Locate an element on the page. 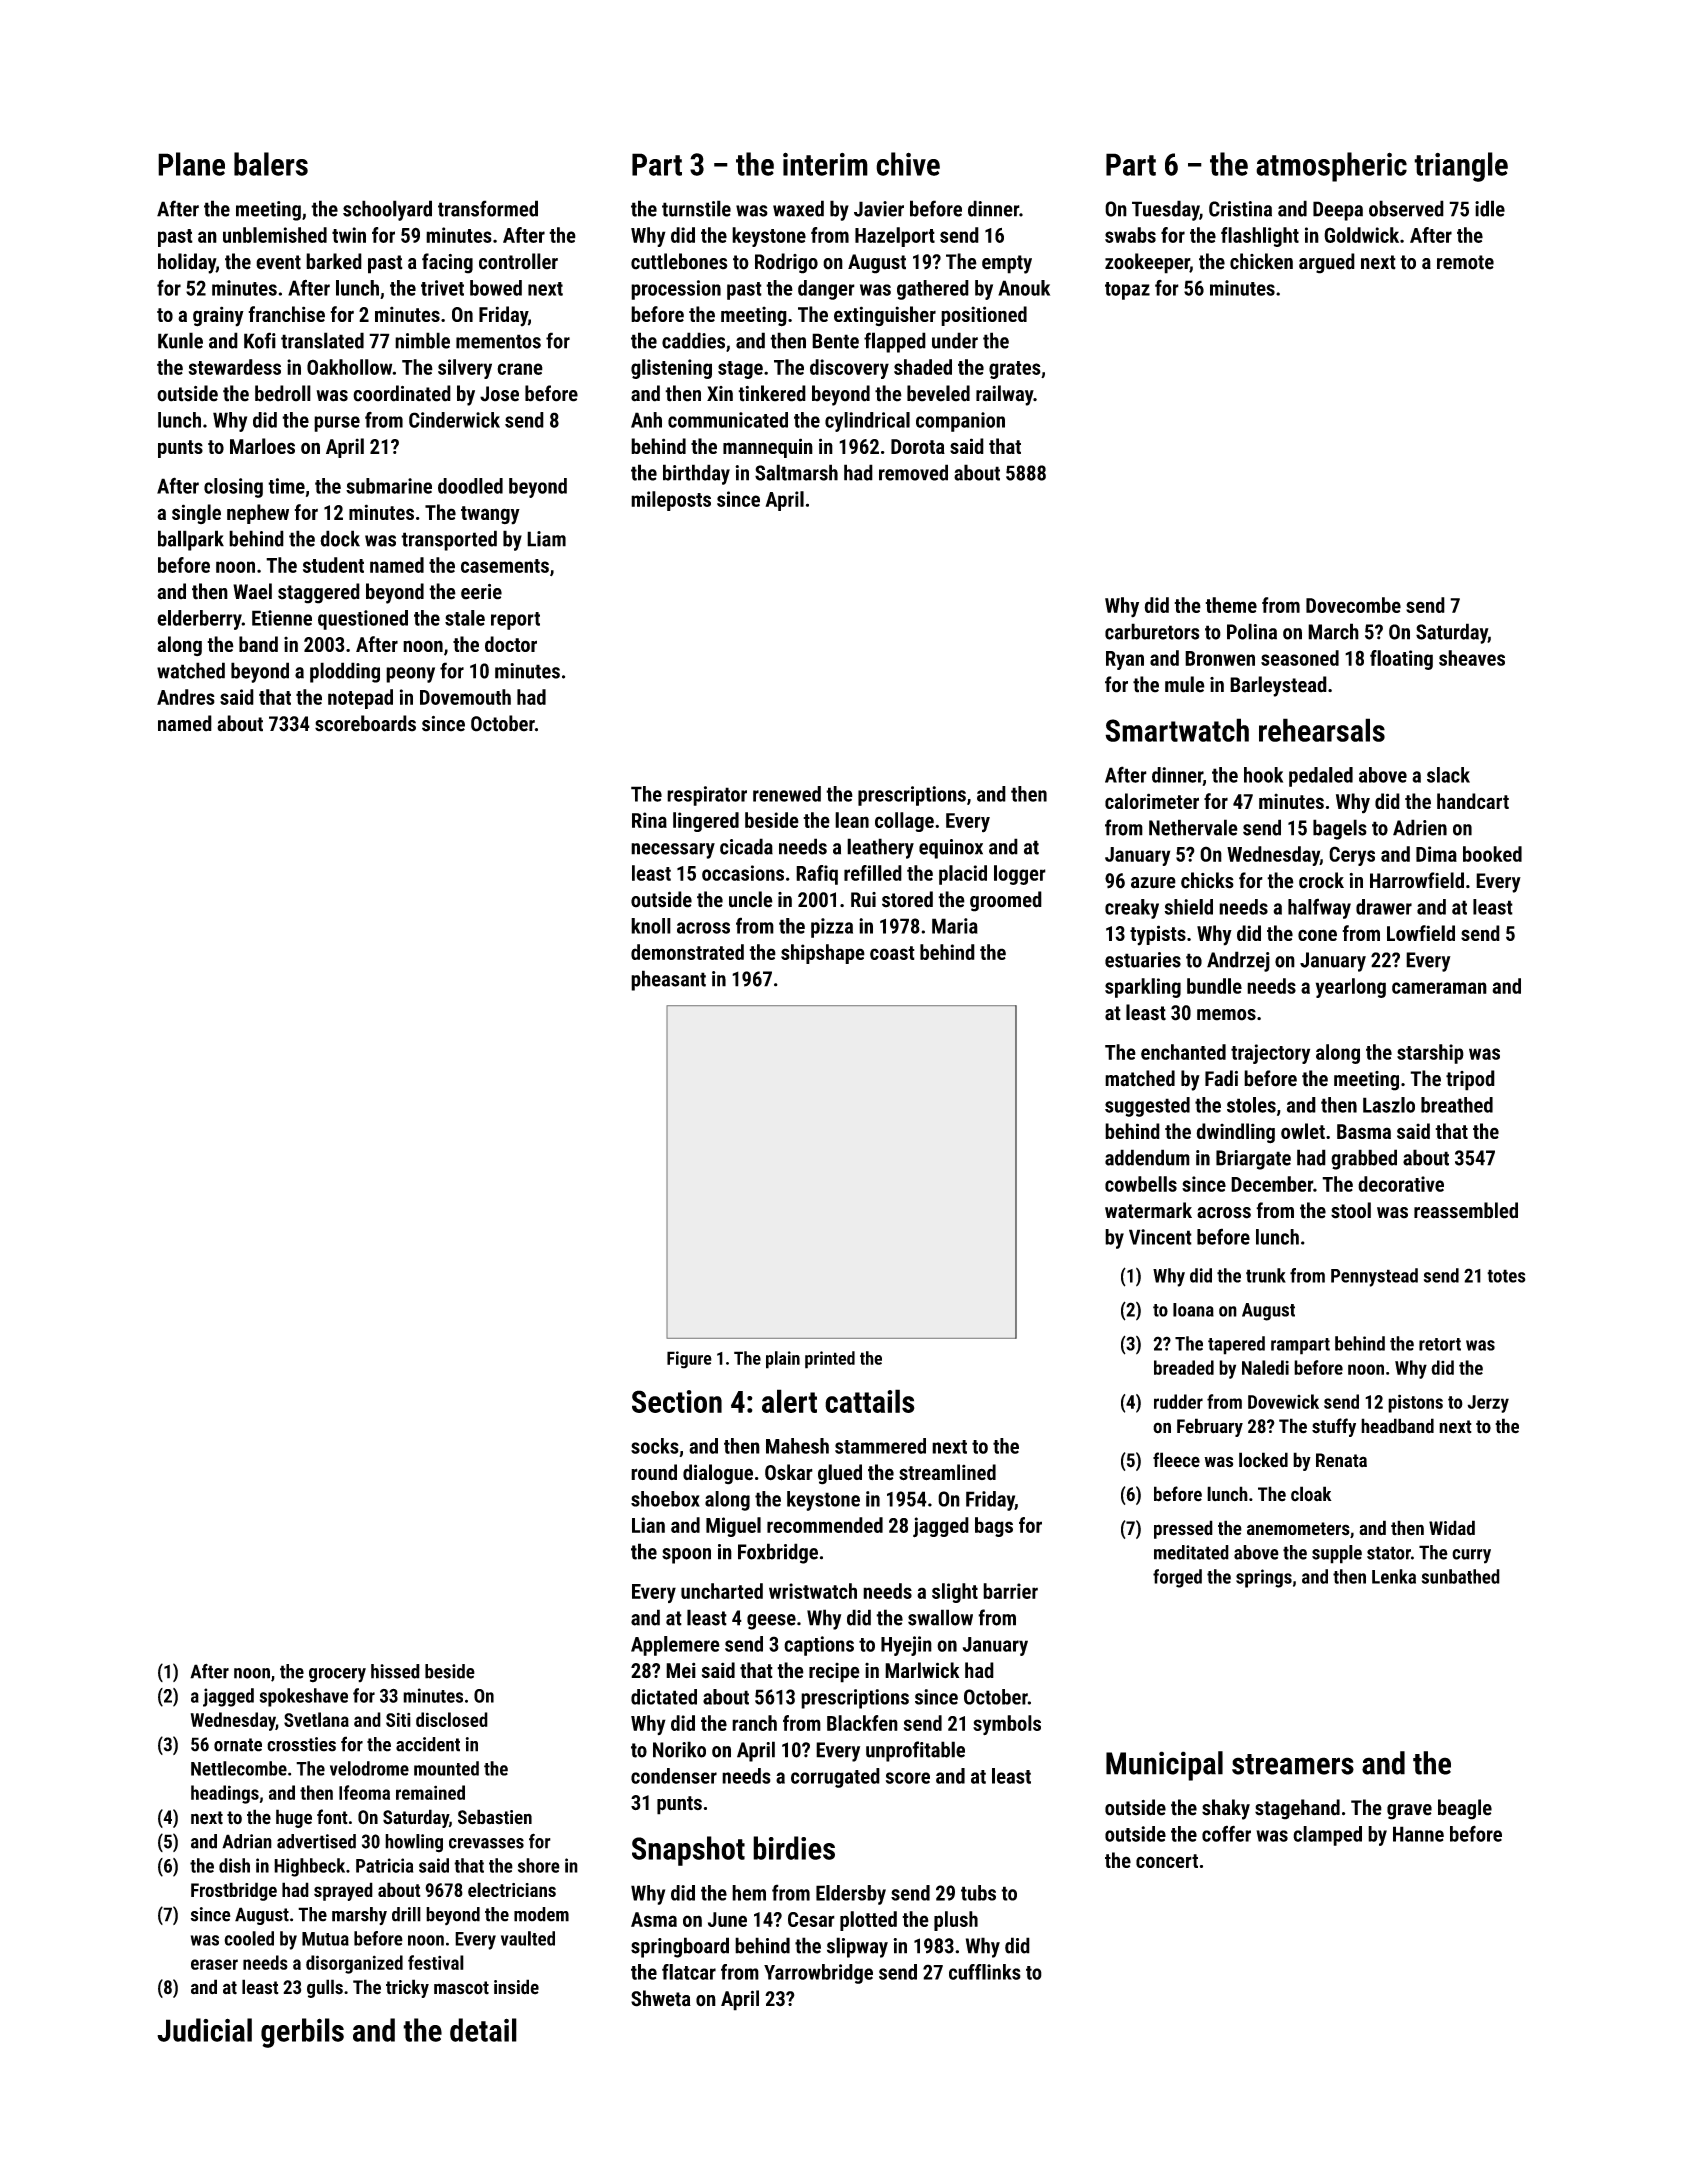 This document has height=2178, width=1683. questioned is located at coordinates (363, 620).
